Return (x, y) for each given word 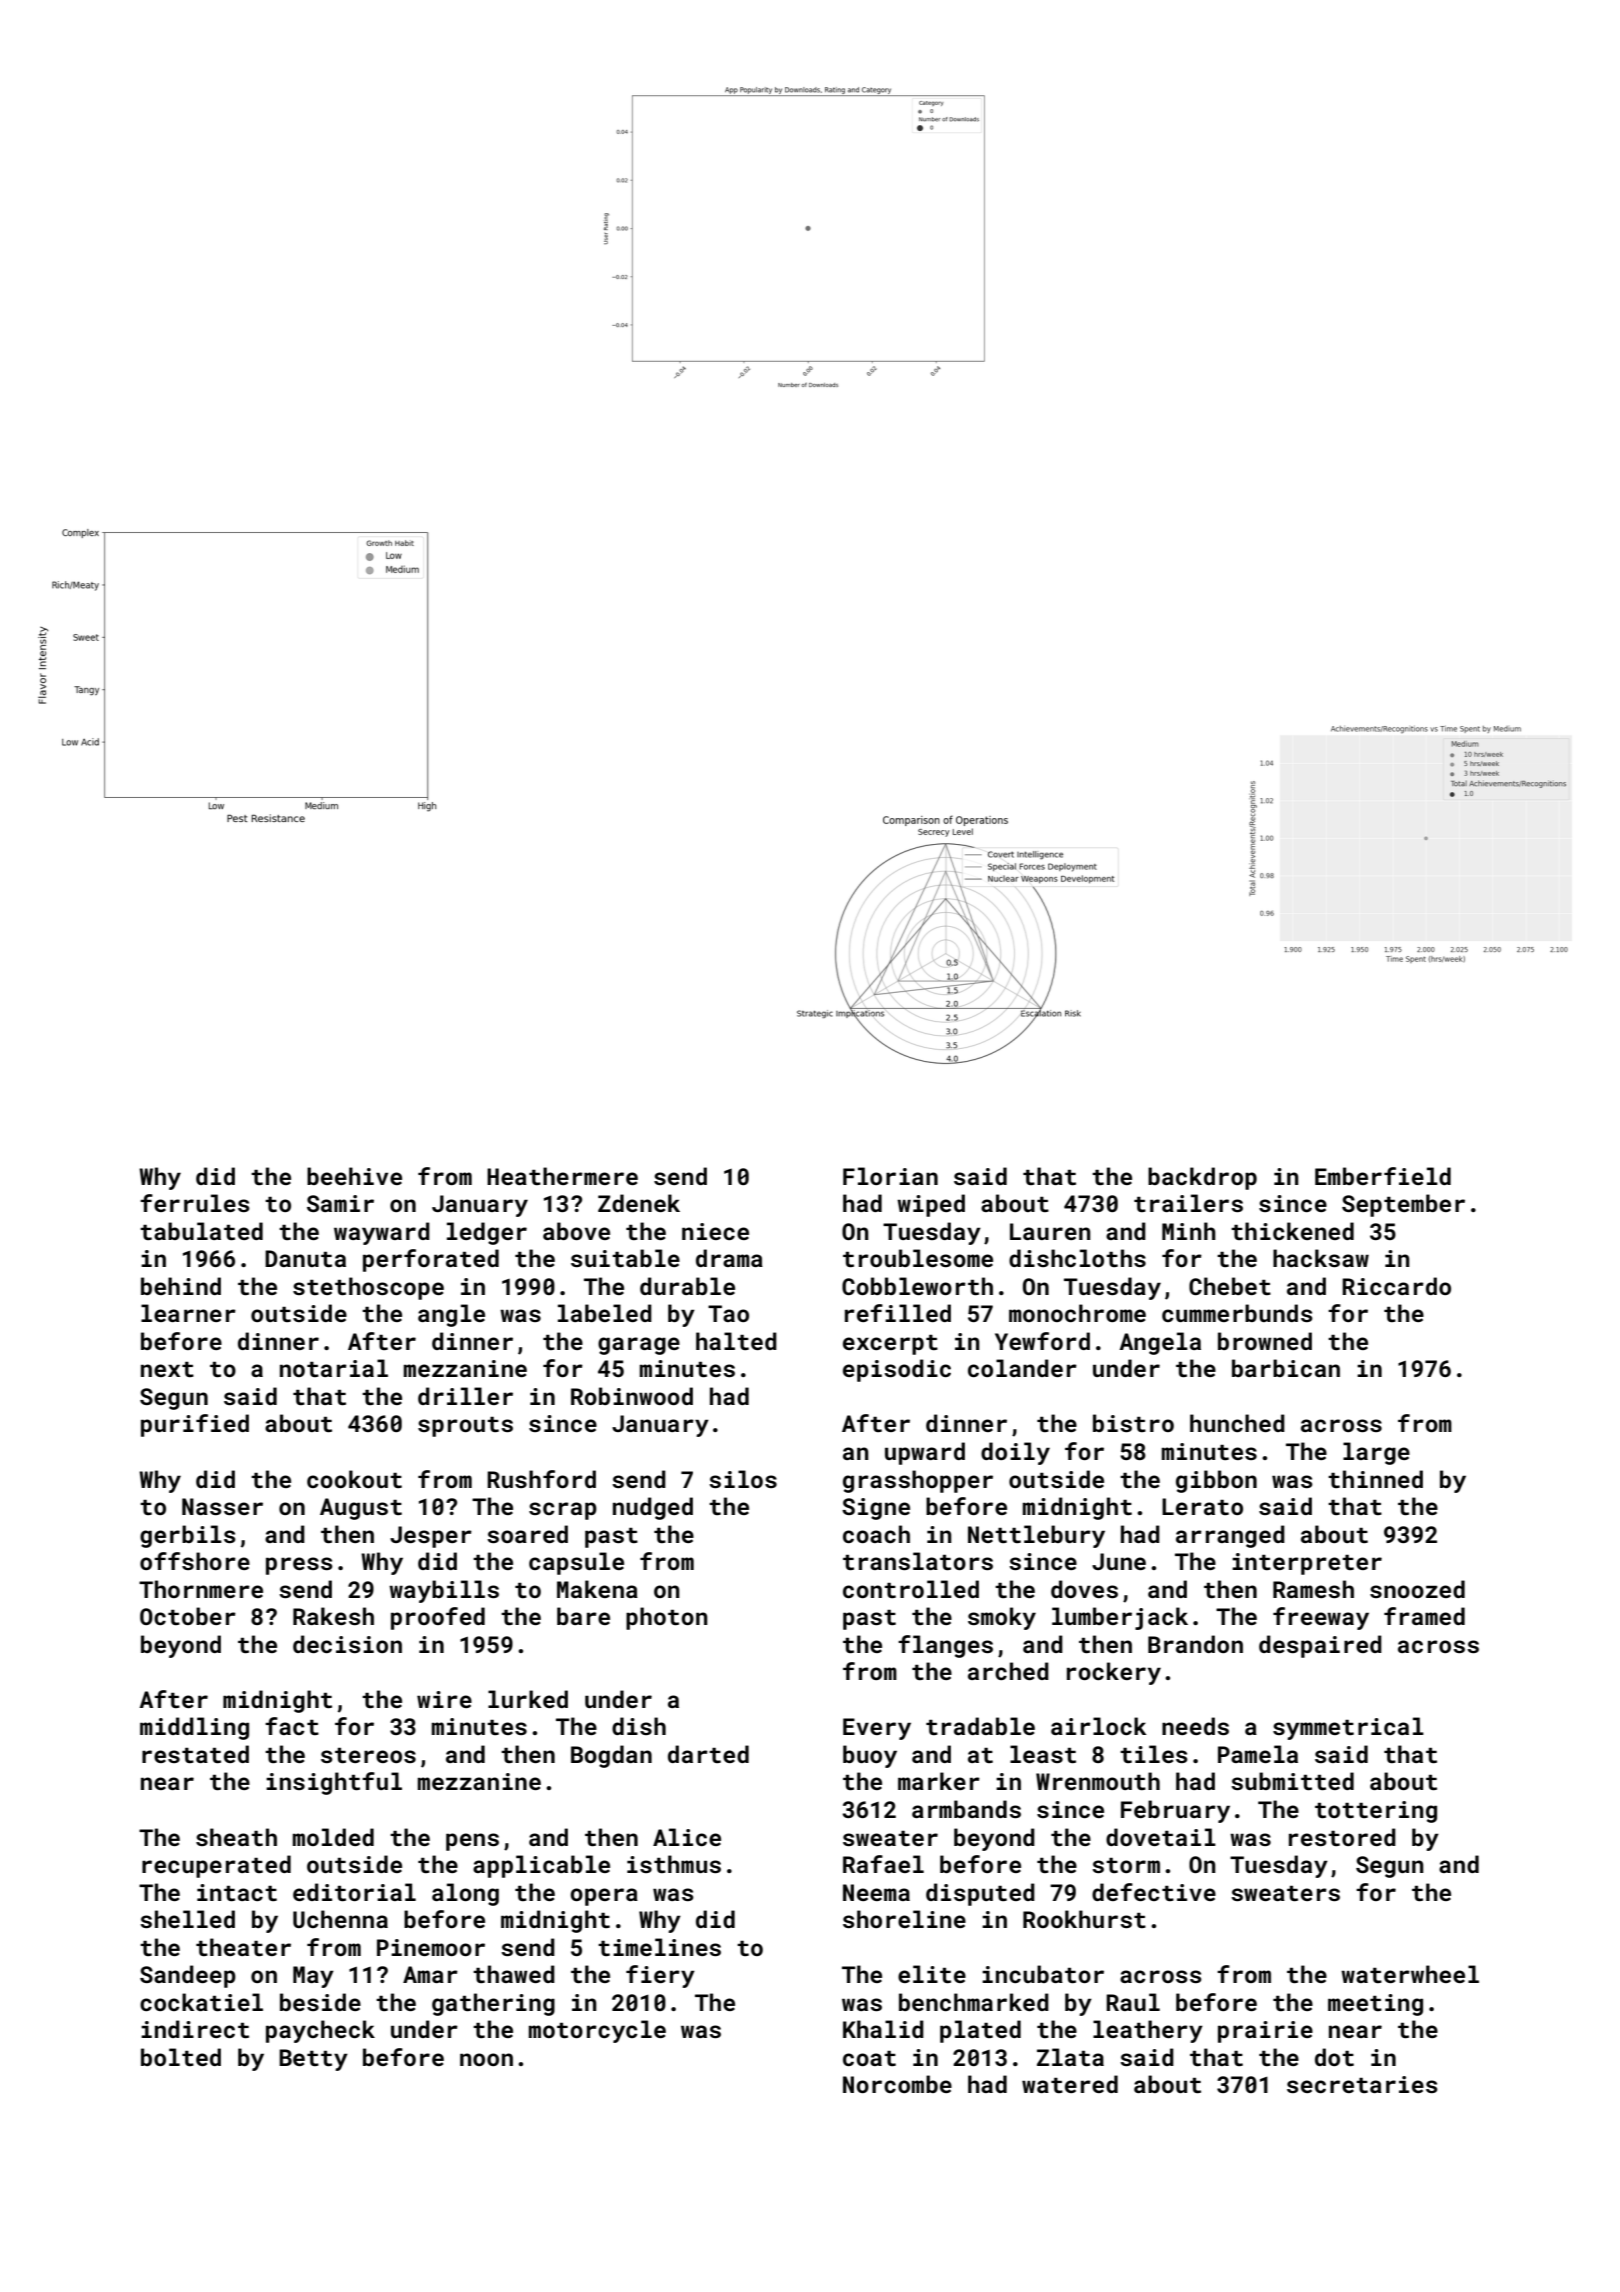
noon (486, 2059)
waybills (444, 1591)
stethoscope (368, 1288)
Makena (597, 1589)
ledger (487, 1233)
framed (1424, 1616)
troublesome (918, 1258)
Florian (890, 1176)
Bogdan (611, 1756)
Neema (876, 1892)
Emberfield (1383, 1176)
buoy (870, 1756)
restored (1342, 1837)
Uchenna (340, 1919)
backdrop (1202, 1178)
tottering (1376, 1812)
